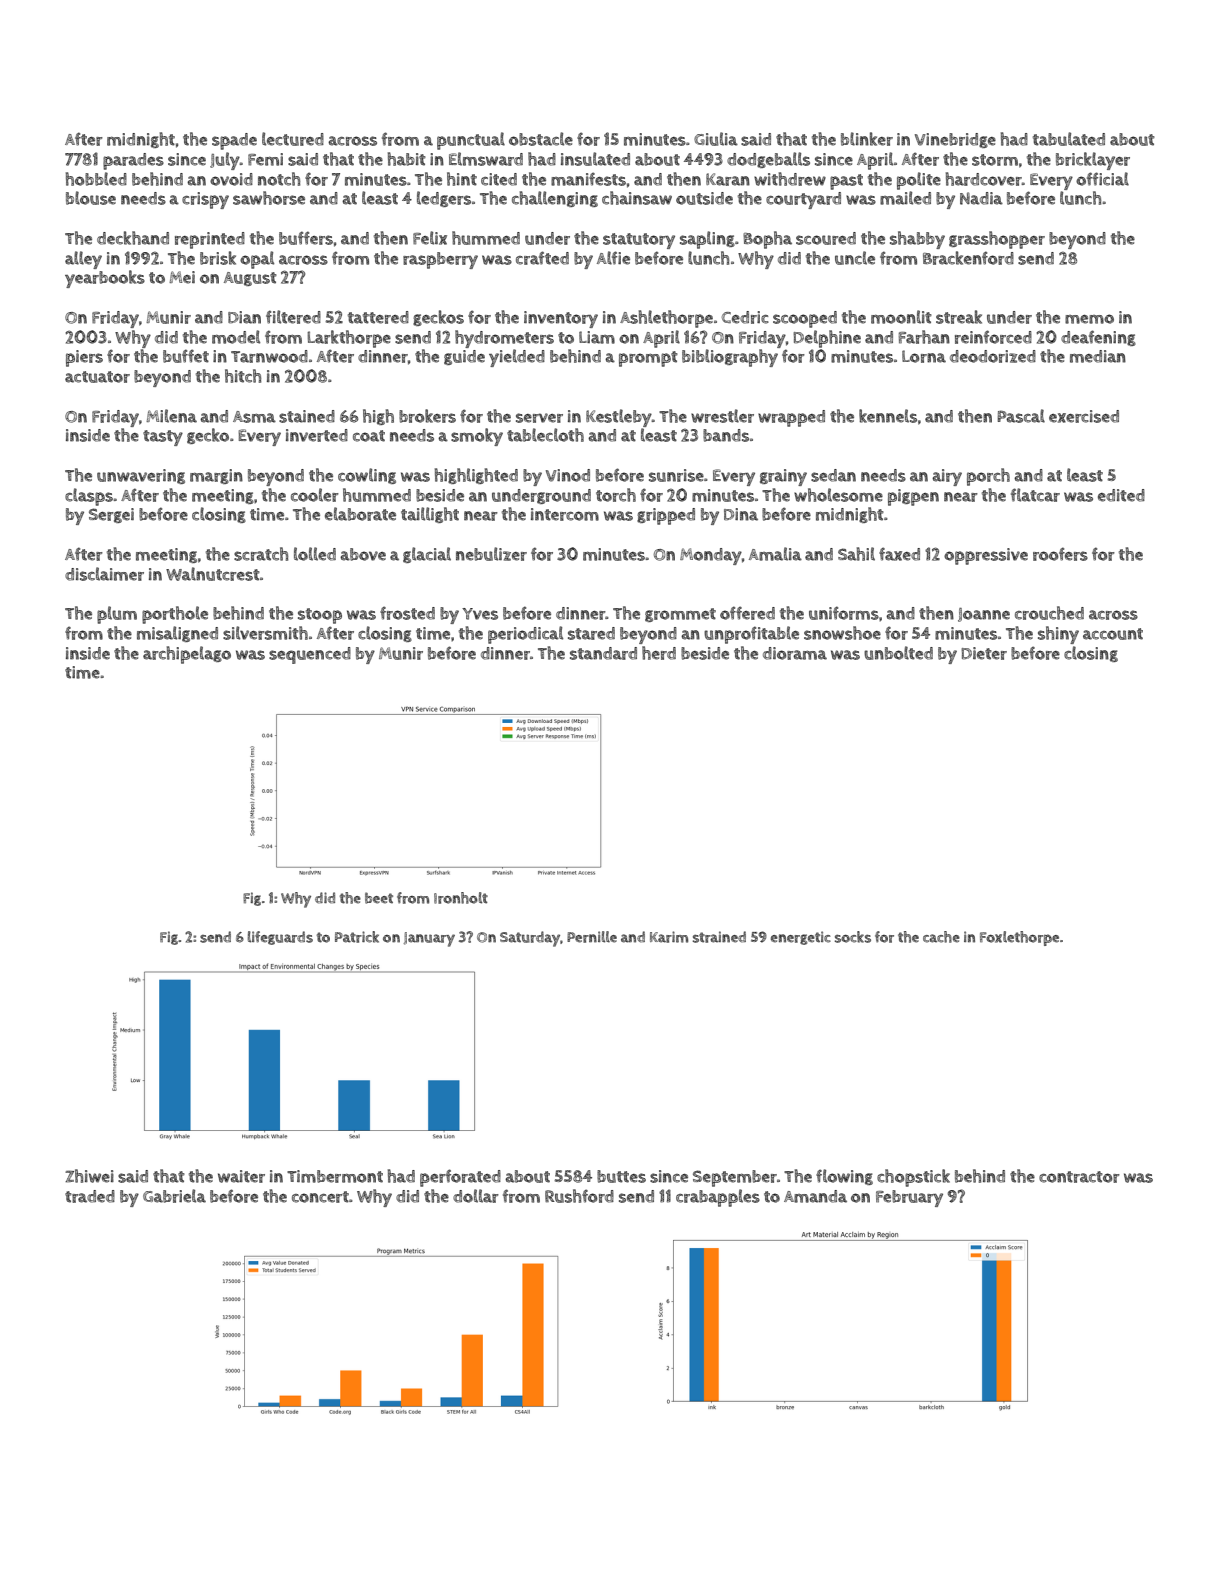 Image resolution: width=1223 pixels, height=1582 pixels. Describe the element at coordinates (815, 1196) in the image. I see `Amanda` at that location.
